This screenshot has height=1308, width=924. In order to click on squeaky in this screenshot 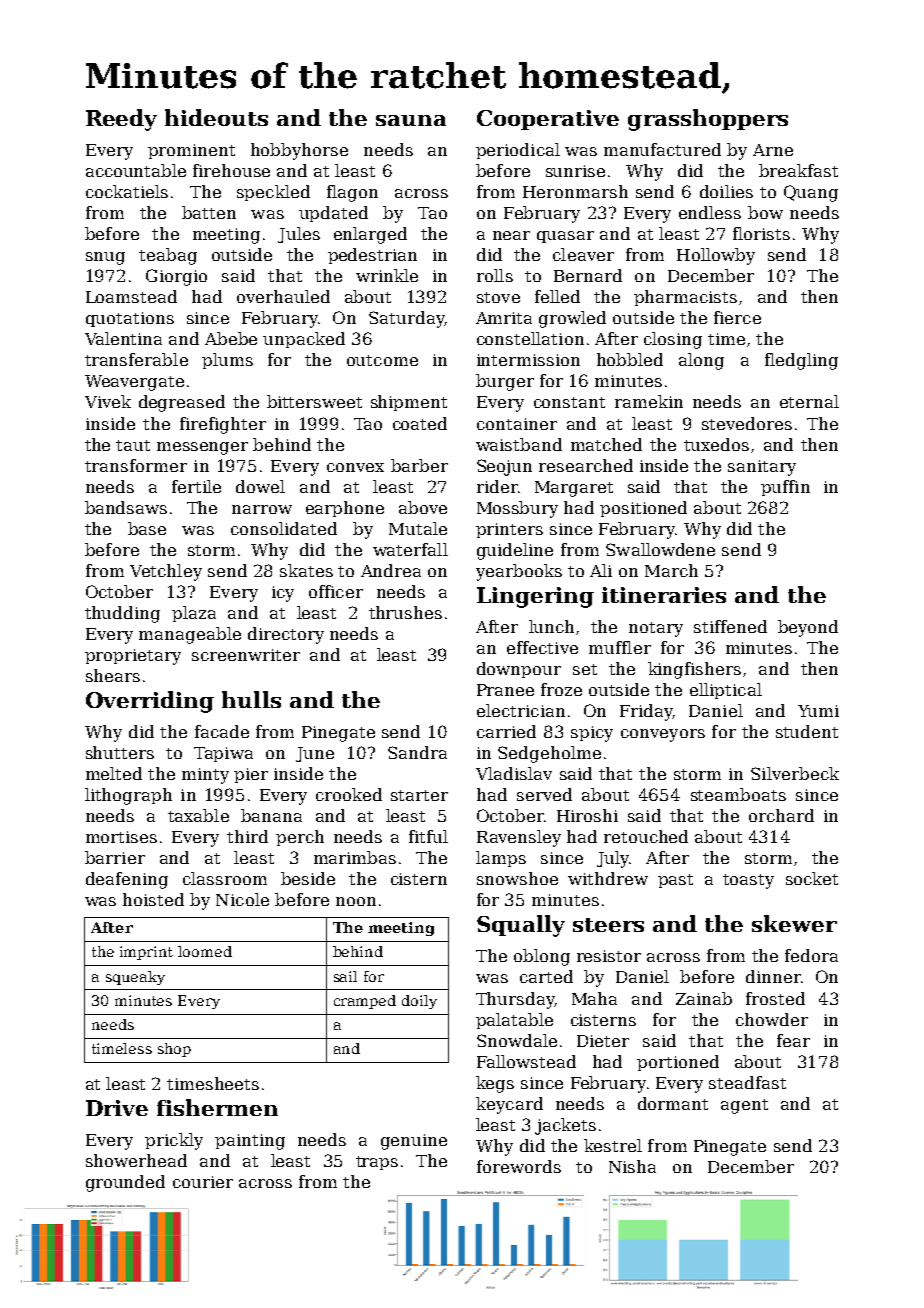, I will do `click(135, 978)`.
